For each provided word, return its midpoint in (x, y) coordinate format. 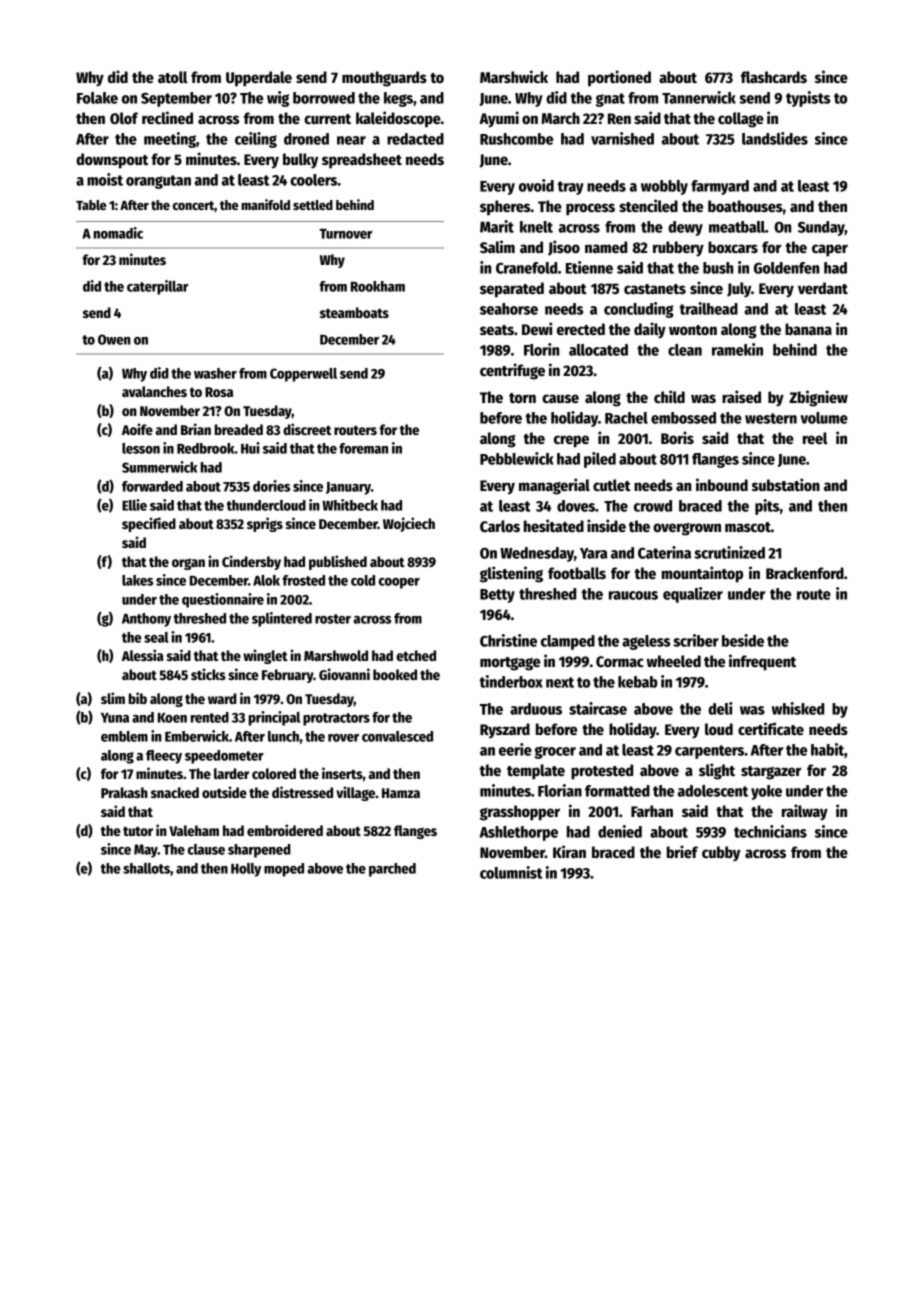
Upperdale (259, 79)
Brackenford (805, 573)
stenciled (648, 205)
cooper (399, 583)
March (560, 118)
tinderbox (511, 681)
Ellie (134, 505)
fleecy (164, 757)
